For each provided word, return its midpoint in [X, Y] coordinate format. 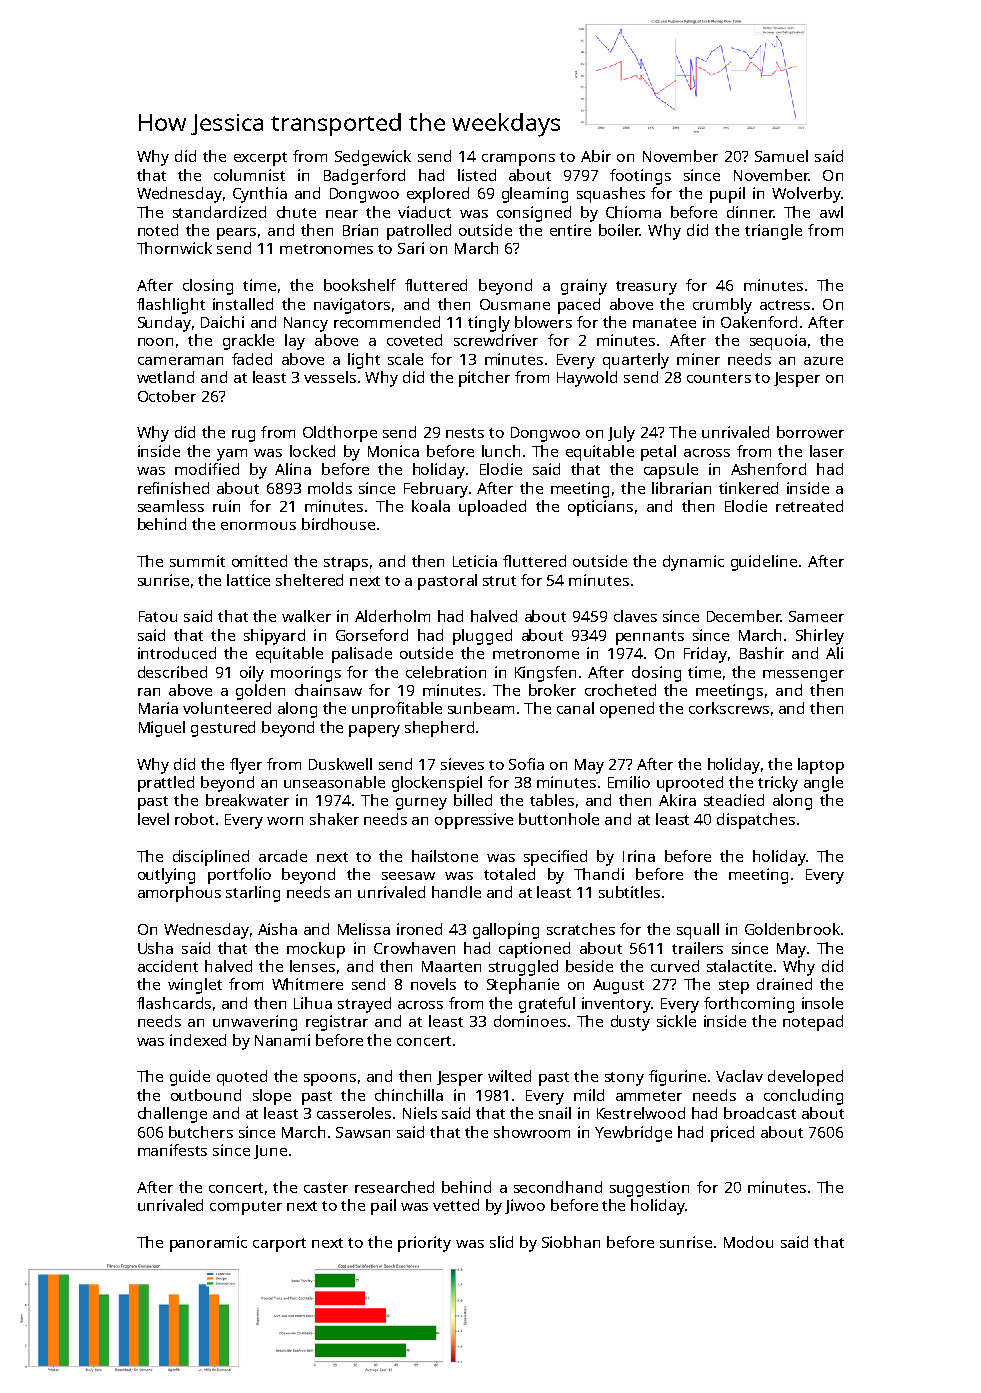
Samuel [781, 156]
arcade [283, 856]
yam [232, 455]
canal [575, 708]
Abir [596, 156]
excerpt [260, 159]
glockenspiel [437, 784]
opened [627, 710]
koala [431, 506]
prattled [166, 784]
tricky [778, 784]
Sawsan [363, 1132]
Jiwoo [525, 1206]
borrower [810, 432]
